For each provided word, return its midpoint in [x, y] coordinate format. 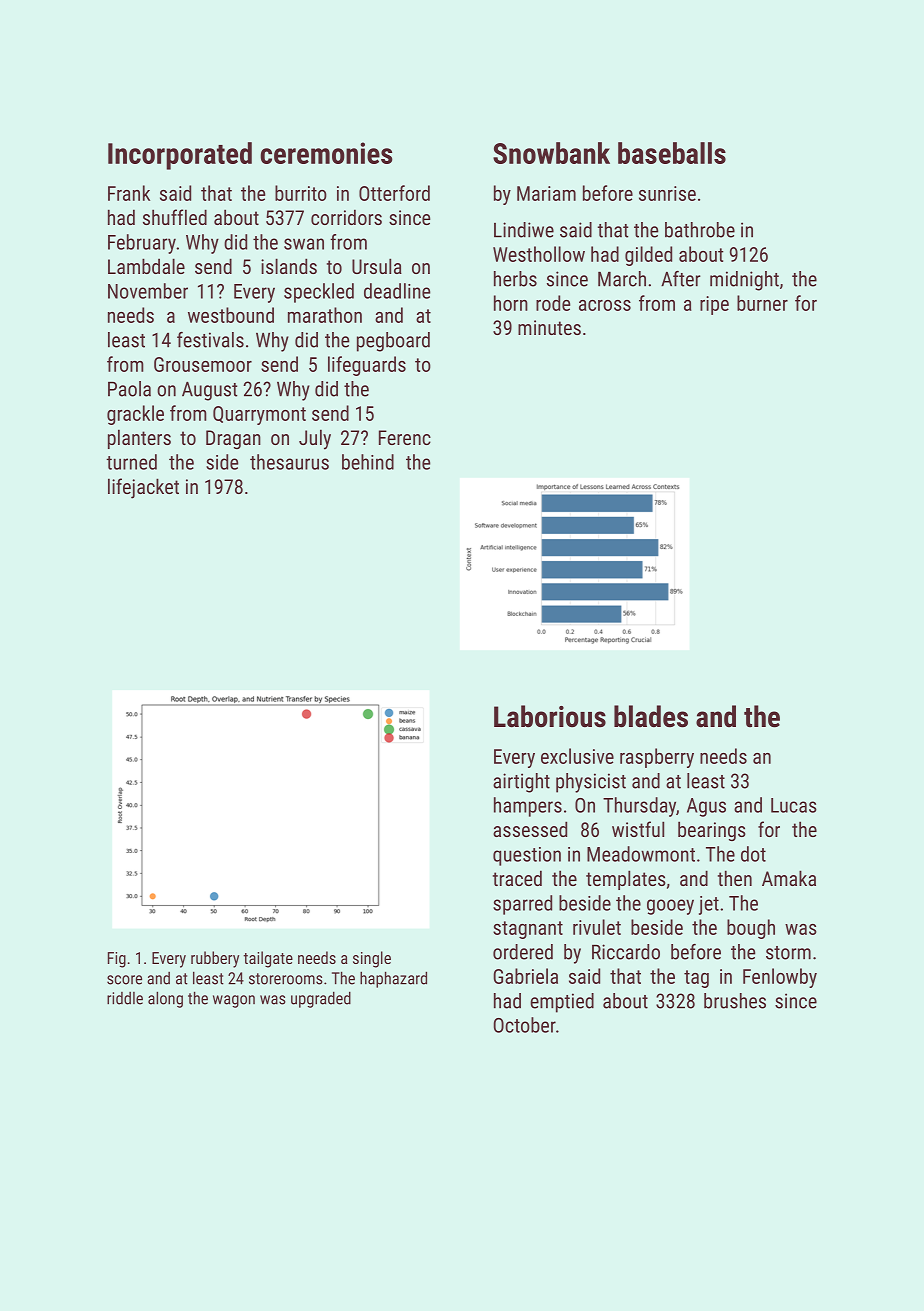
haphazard [393, 979]
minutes [549, 327]
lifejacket [143, 488]
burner [762, 303]
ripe [714, 305]
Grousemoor [203, 364]
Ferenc [405, 437]
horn [511, 303]
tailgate [268, 959]
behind [368, 462]
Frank [129, 193]
